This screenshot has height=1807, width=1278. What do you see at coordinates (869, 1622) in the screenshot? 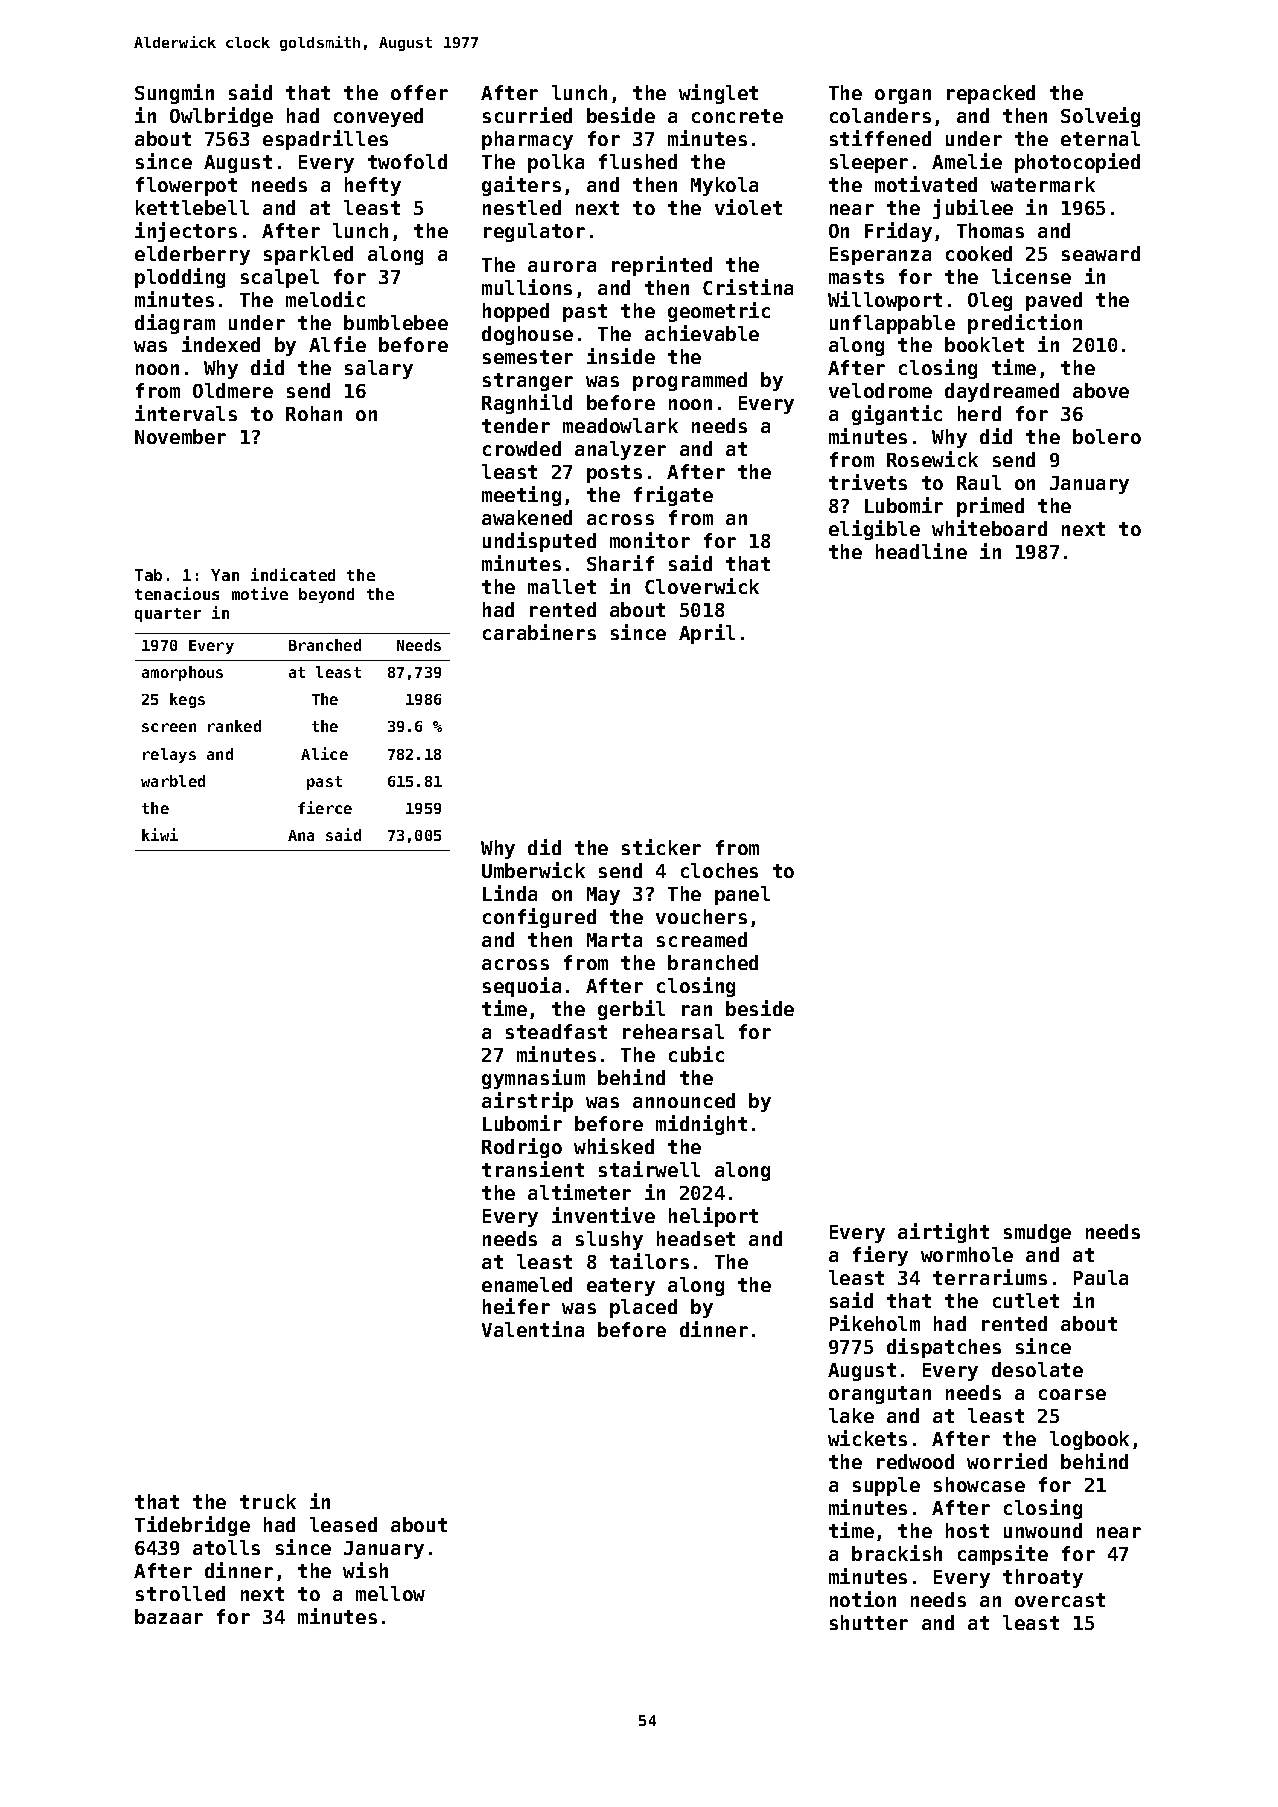
I see `shutter` at bounding box center [869, 1622].
